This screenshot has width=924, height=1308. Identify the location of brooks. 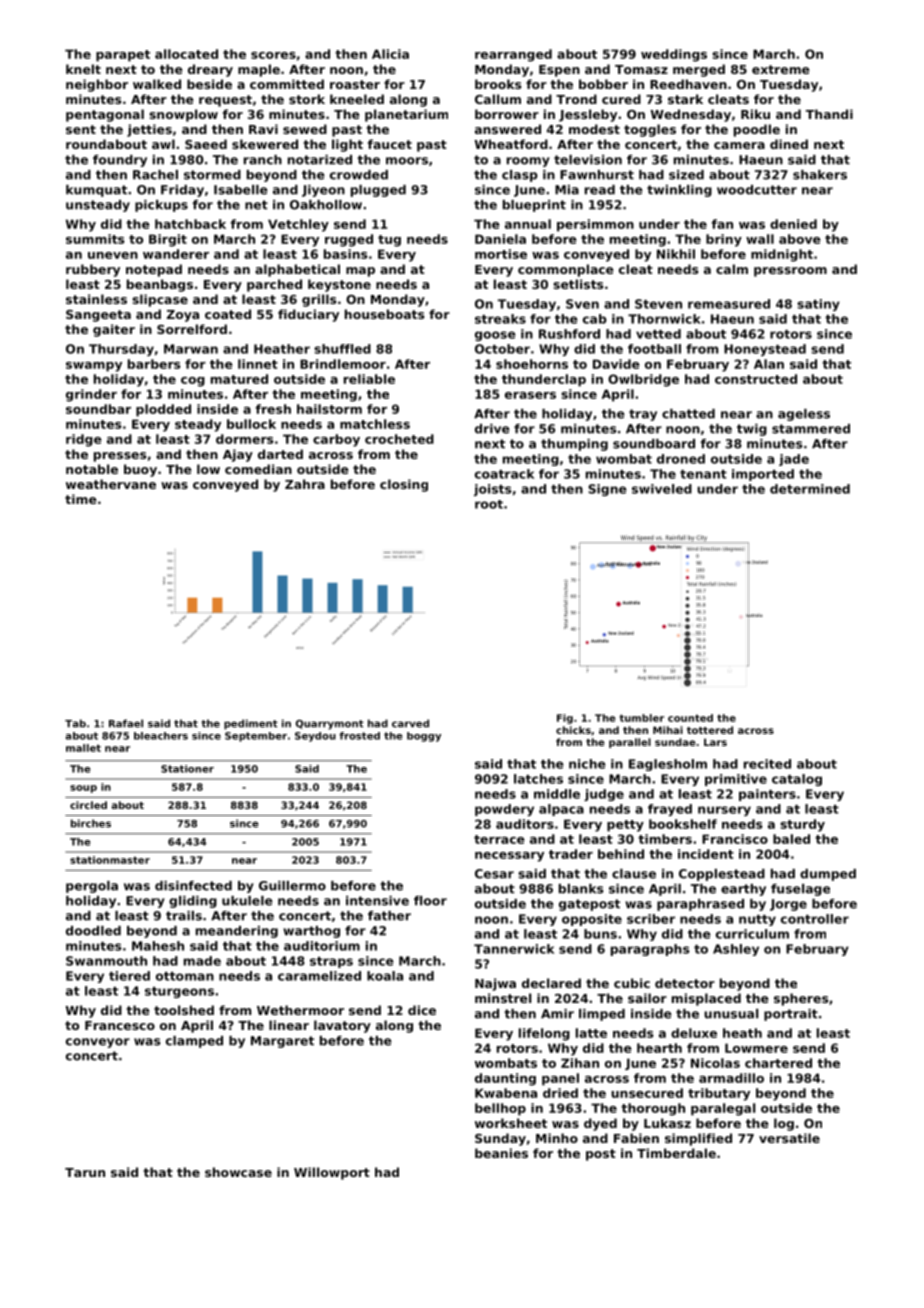
(498, 84).
